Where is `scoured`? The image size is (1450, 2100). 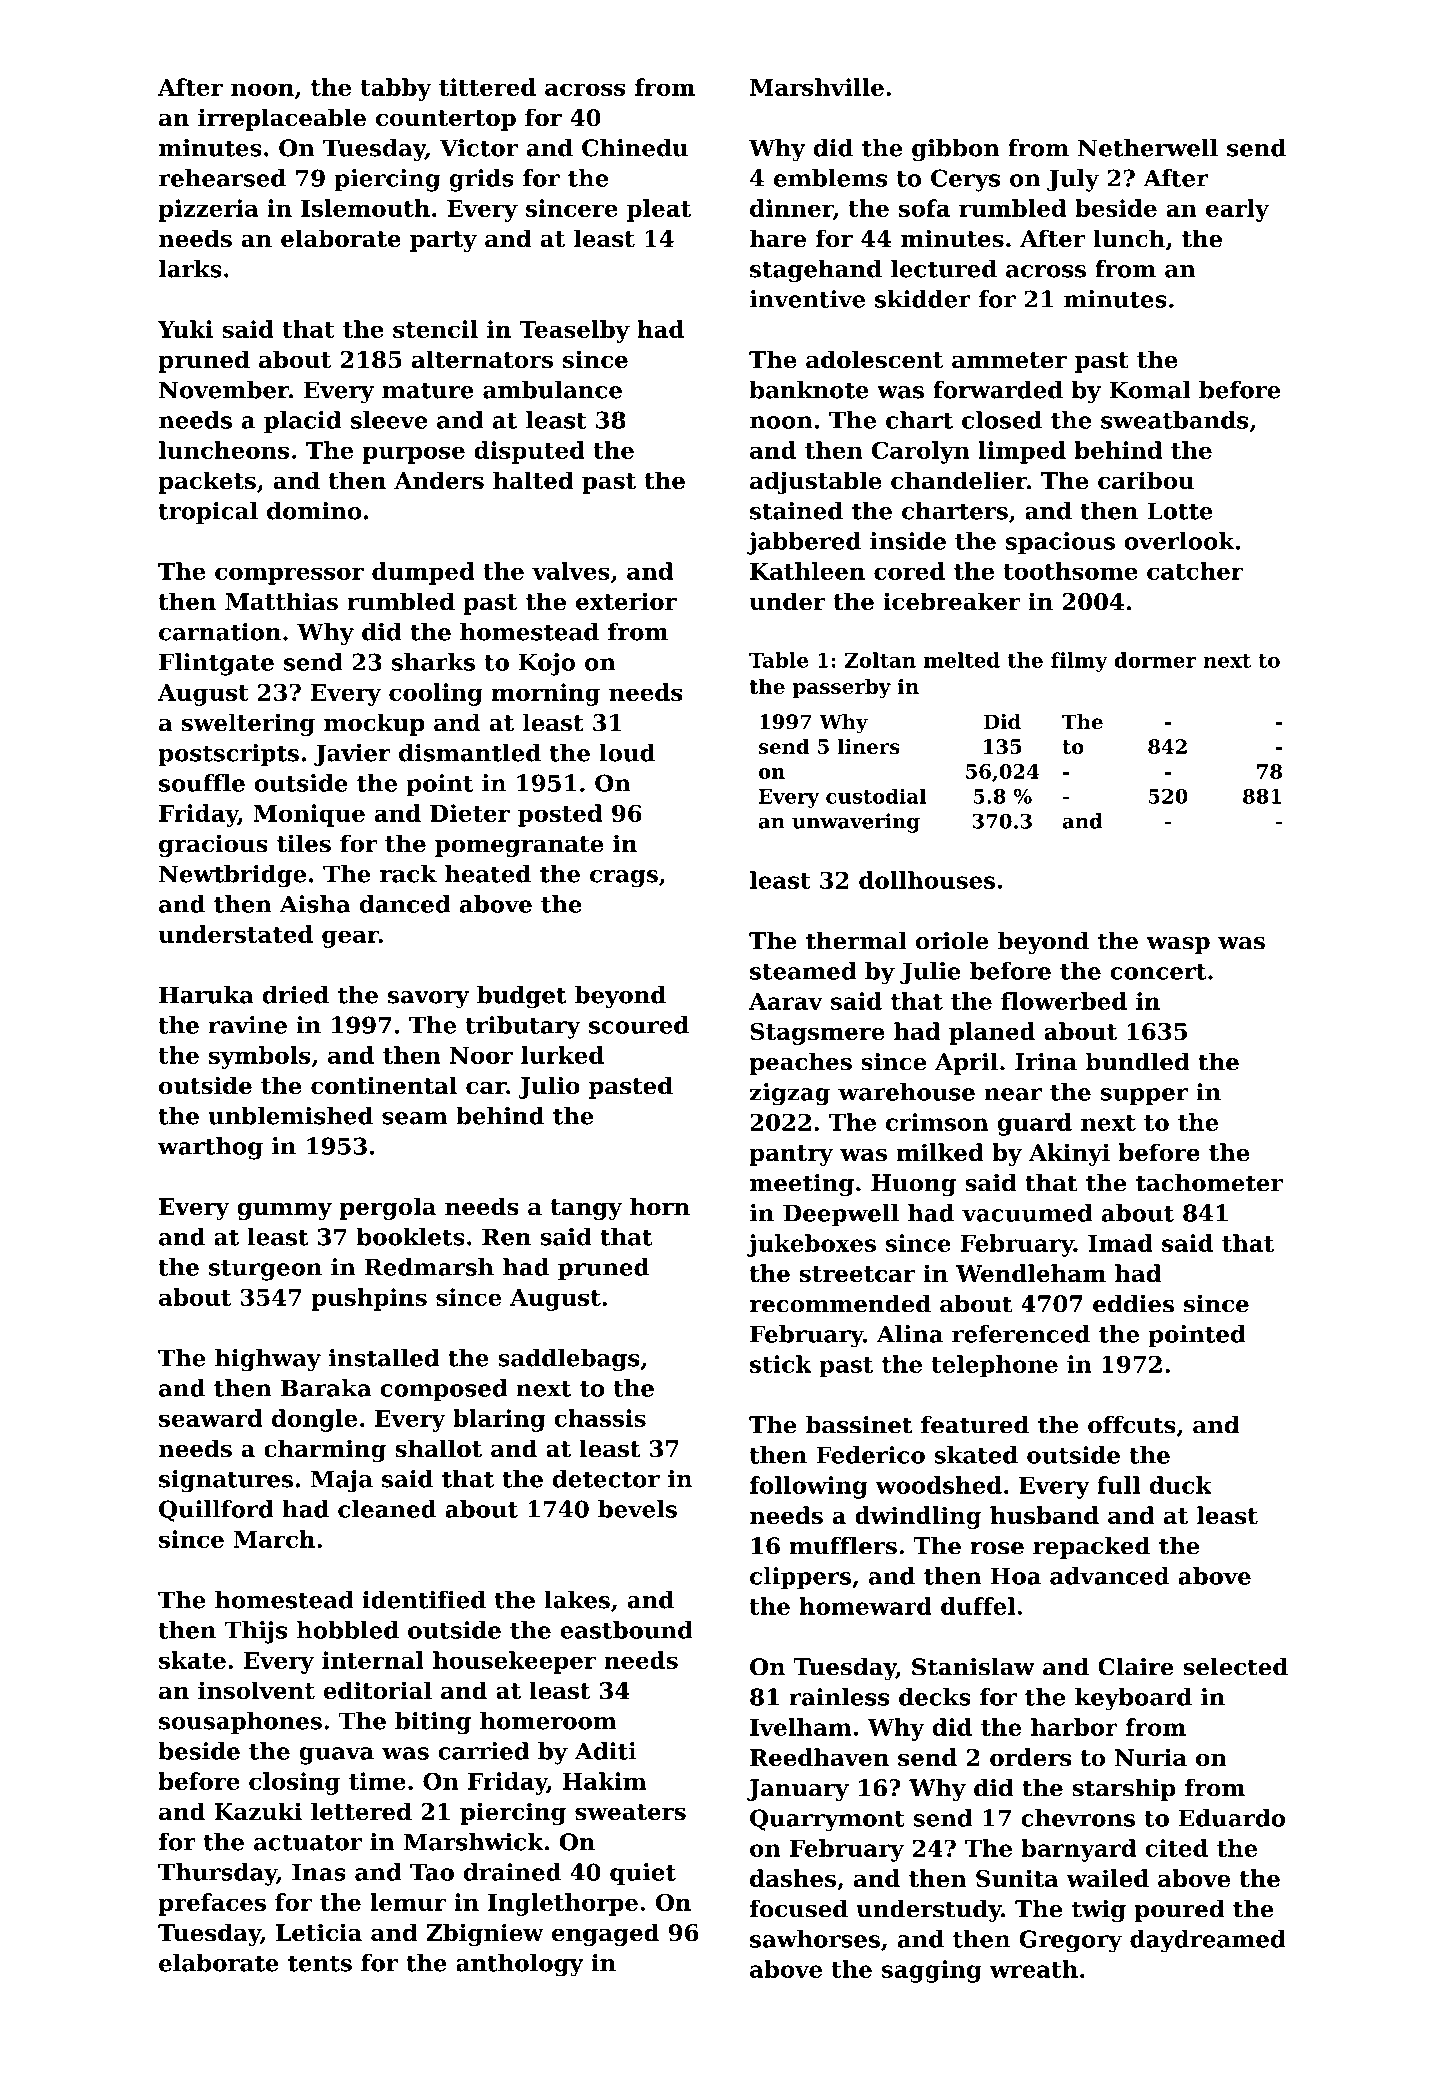 scoured is located at coordinates (639, 1025).
